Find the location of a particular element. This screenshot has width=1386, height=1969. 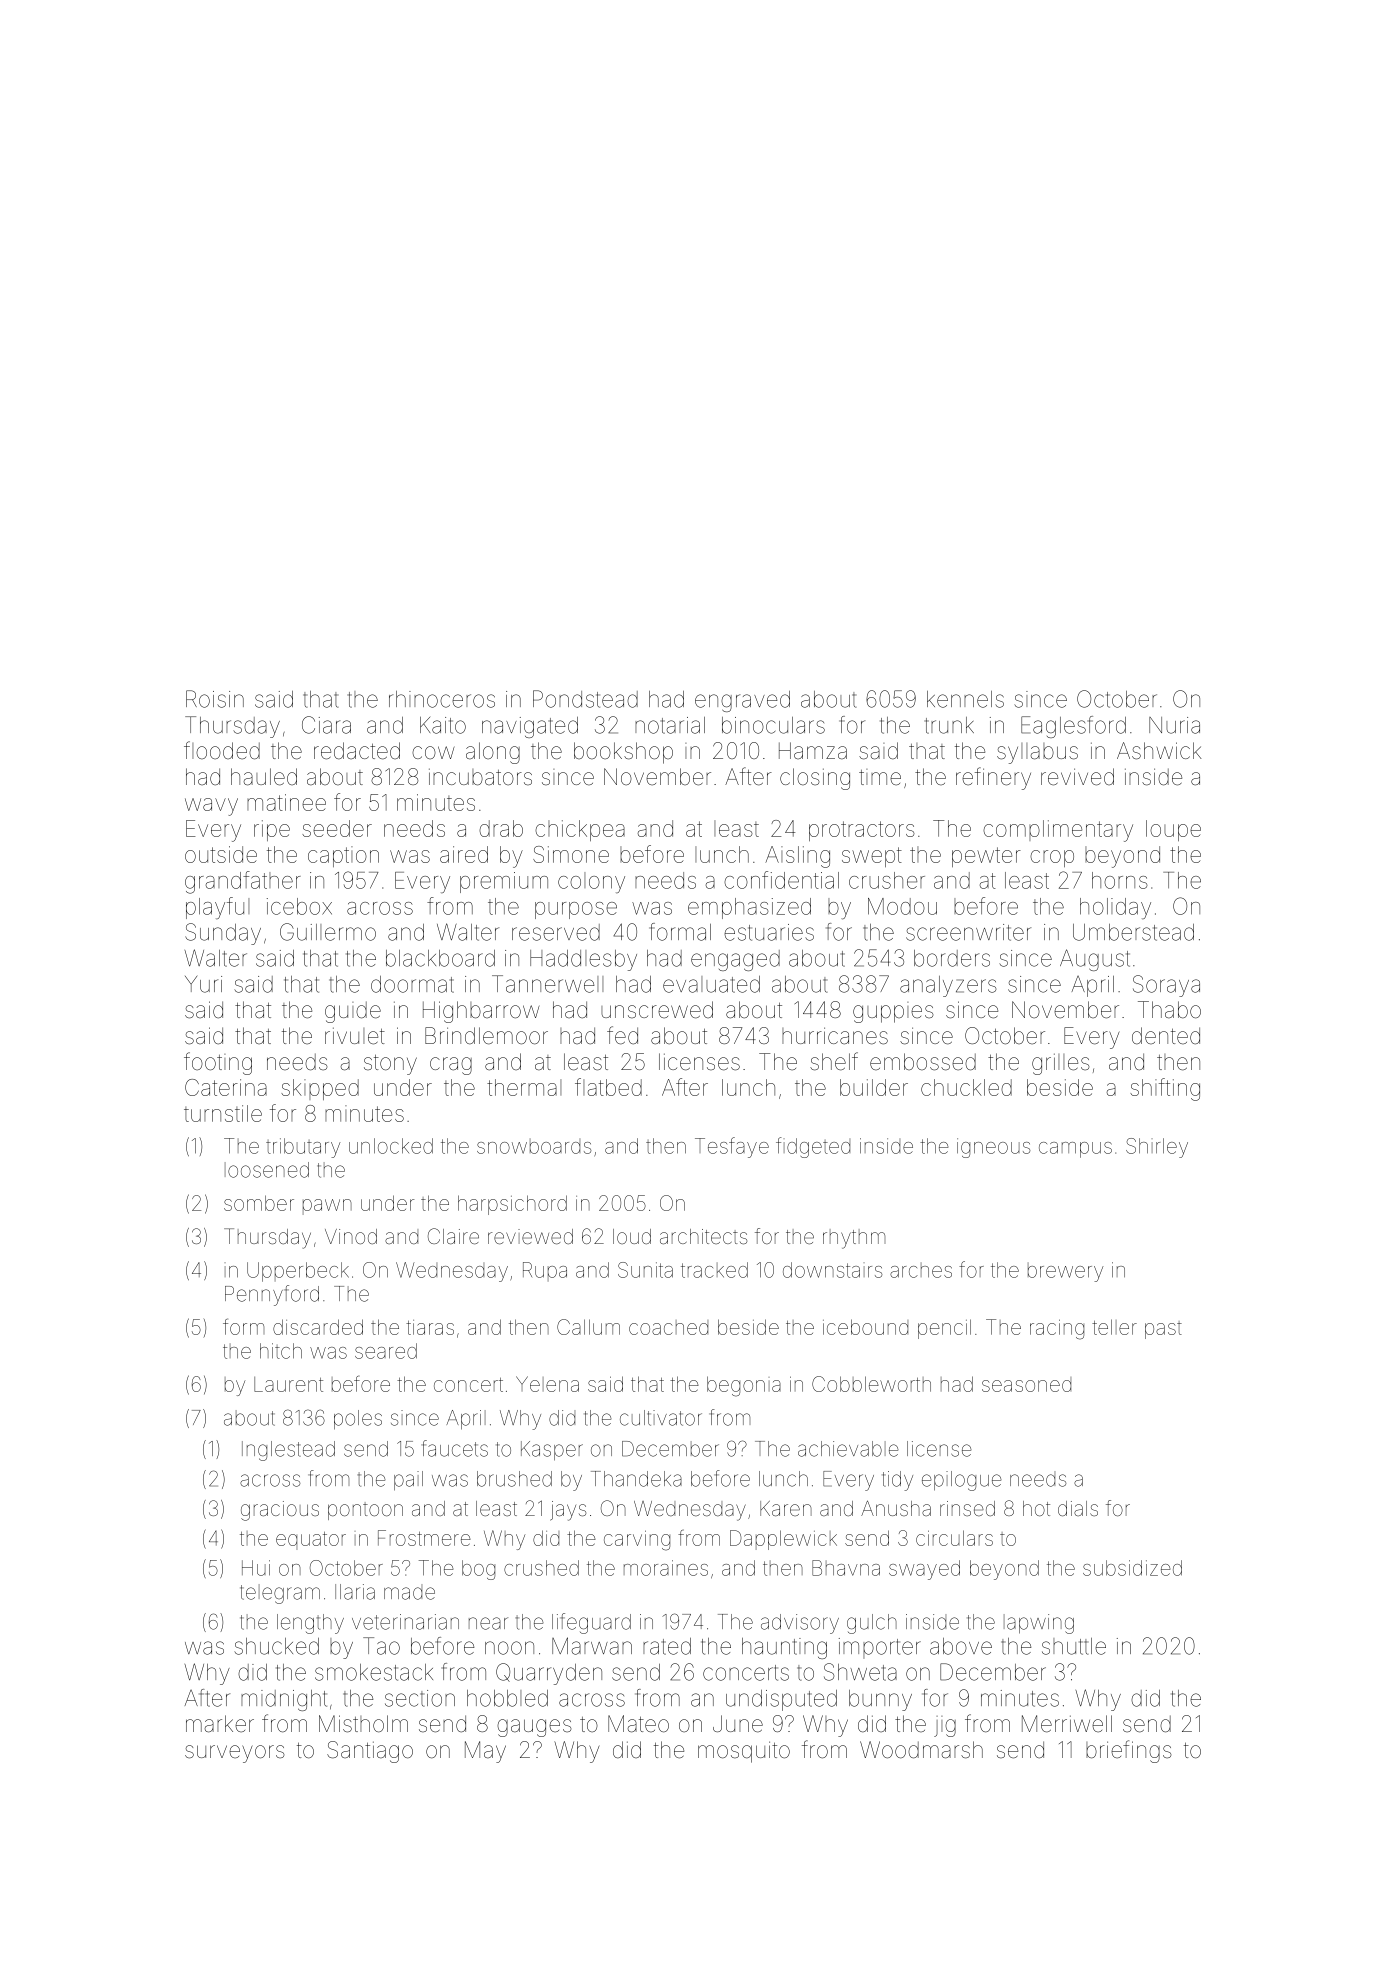

bookshop is located at coordinates (623, 753).
